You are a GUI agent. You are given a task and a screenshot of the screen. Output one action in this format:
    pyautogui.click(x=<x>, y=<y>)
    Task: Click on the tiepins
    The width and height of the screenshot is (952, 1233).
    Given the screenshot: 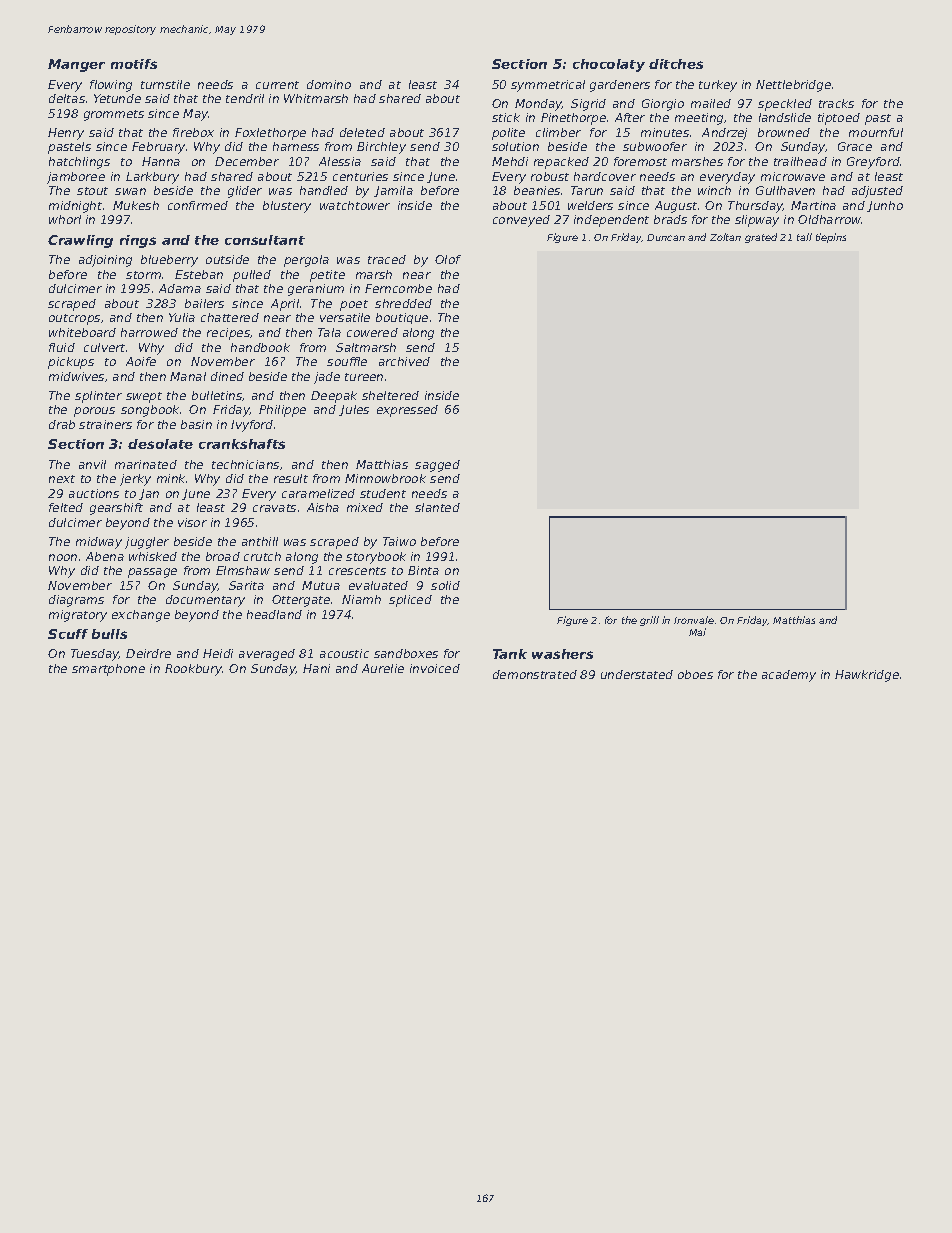 What is the action you would take?
    pyautogui.click(x=831, y=238)
